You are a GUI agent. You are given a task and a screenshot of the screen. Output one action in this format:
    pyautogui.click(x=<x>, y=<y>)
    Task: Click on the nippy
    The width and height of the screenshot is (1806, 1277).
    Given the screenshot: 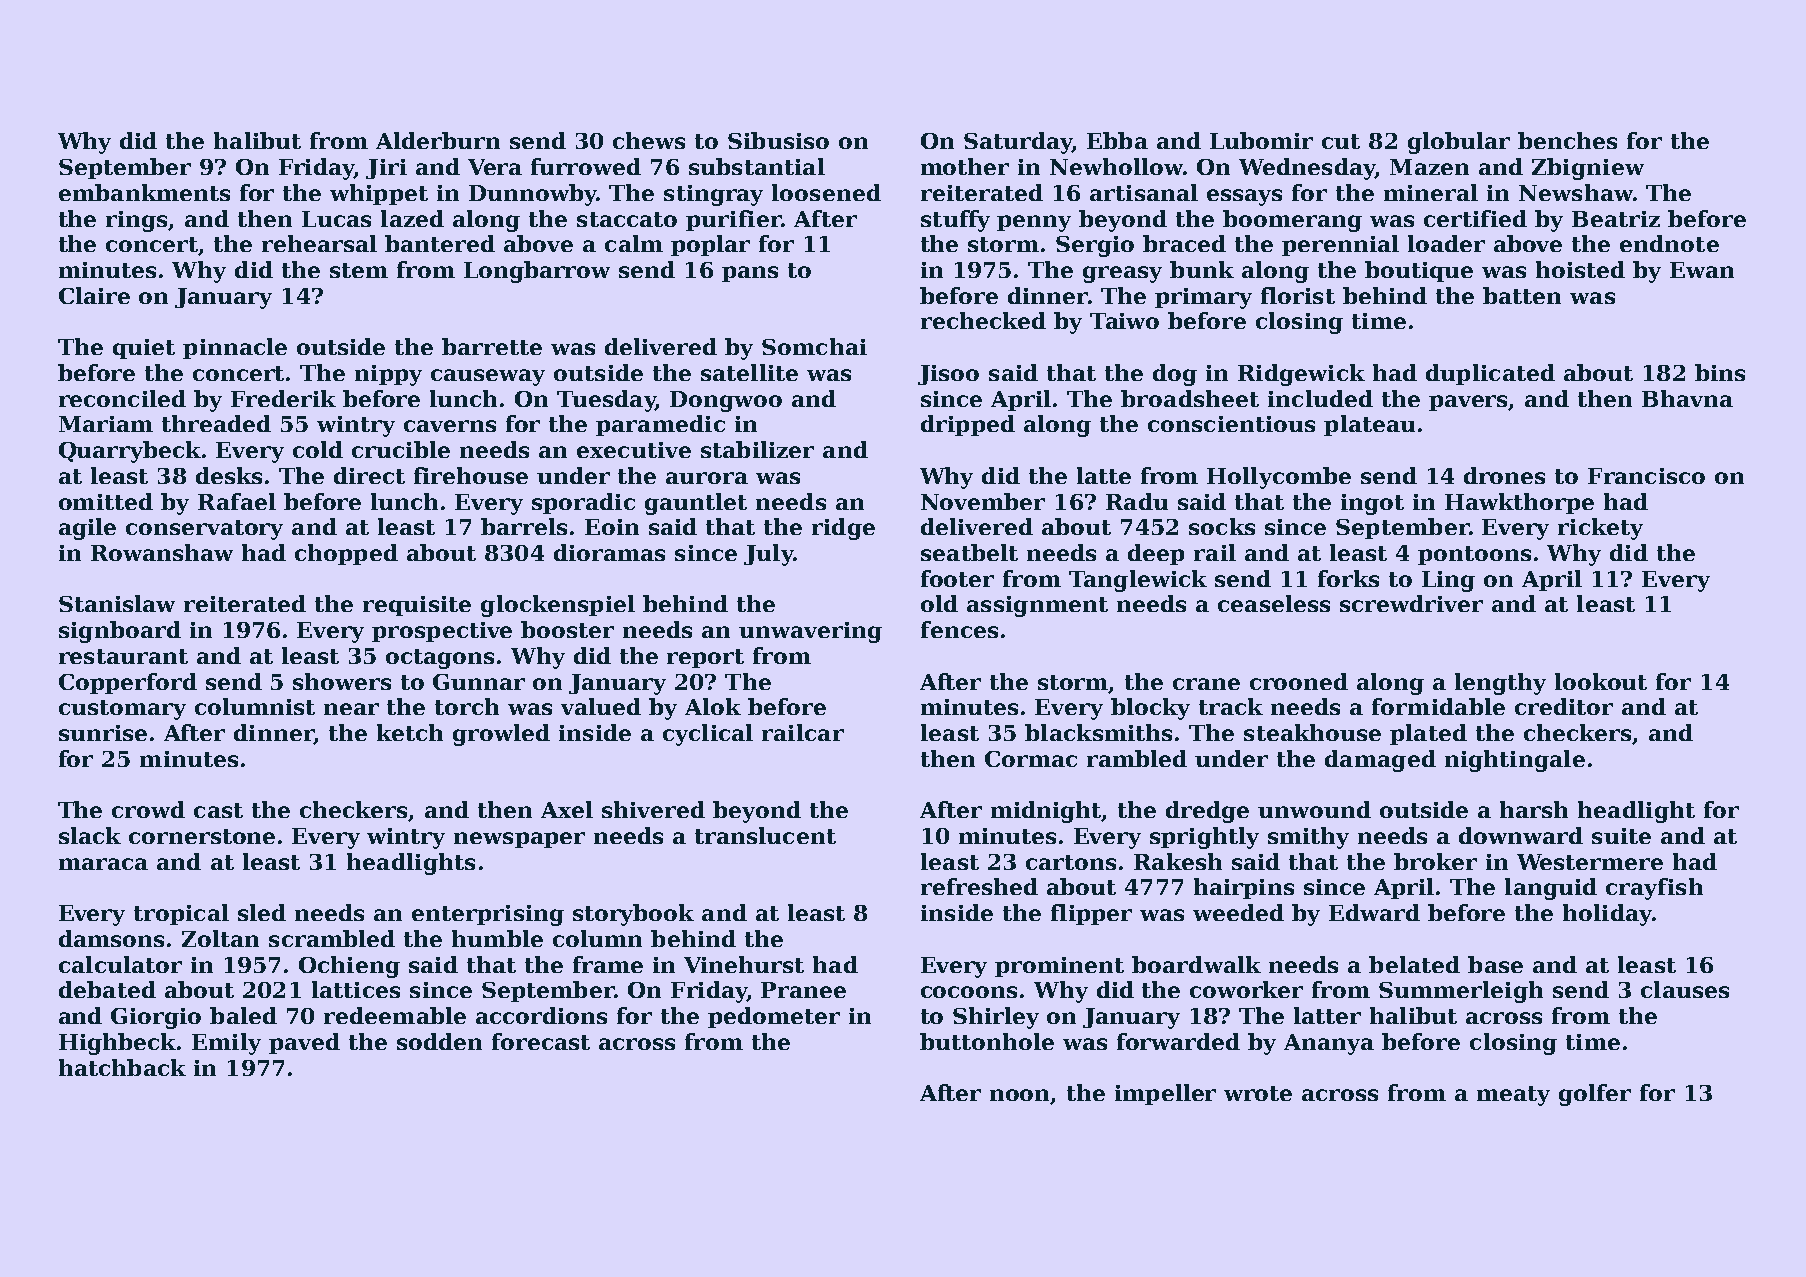 What is the action you would take?
    pyautogui.click(x=388, y=375)
